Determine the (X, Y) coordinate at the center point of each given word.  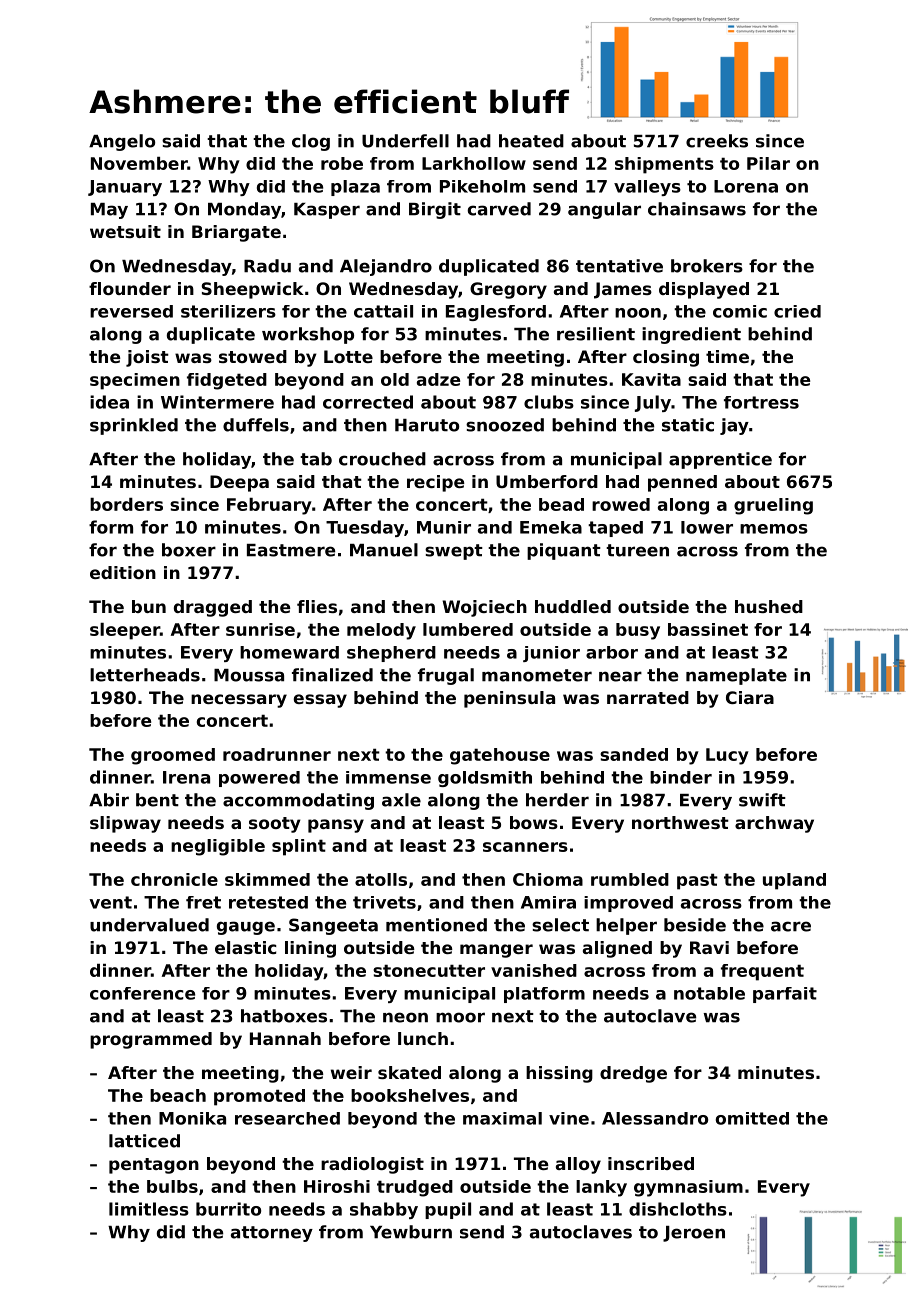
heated (531, 141)
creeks (717, 141)
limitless (149, 1209)
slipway (125, 824)
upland (794, 881)
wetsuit (125, 231)
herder (557, 800)
